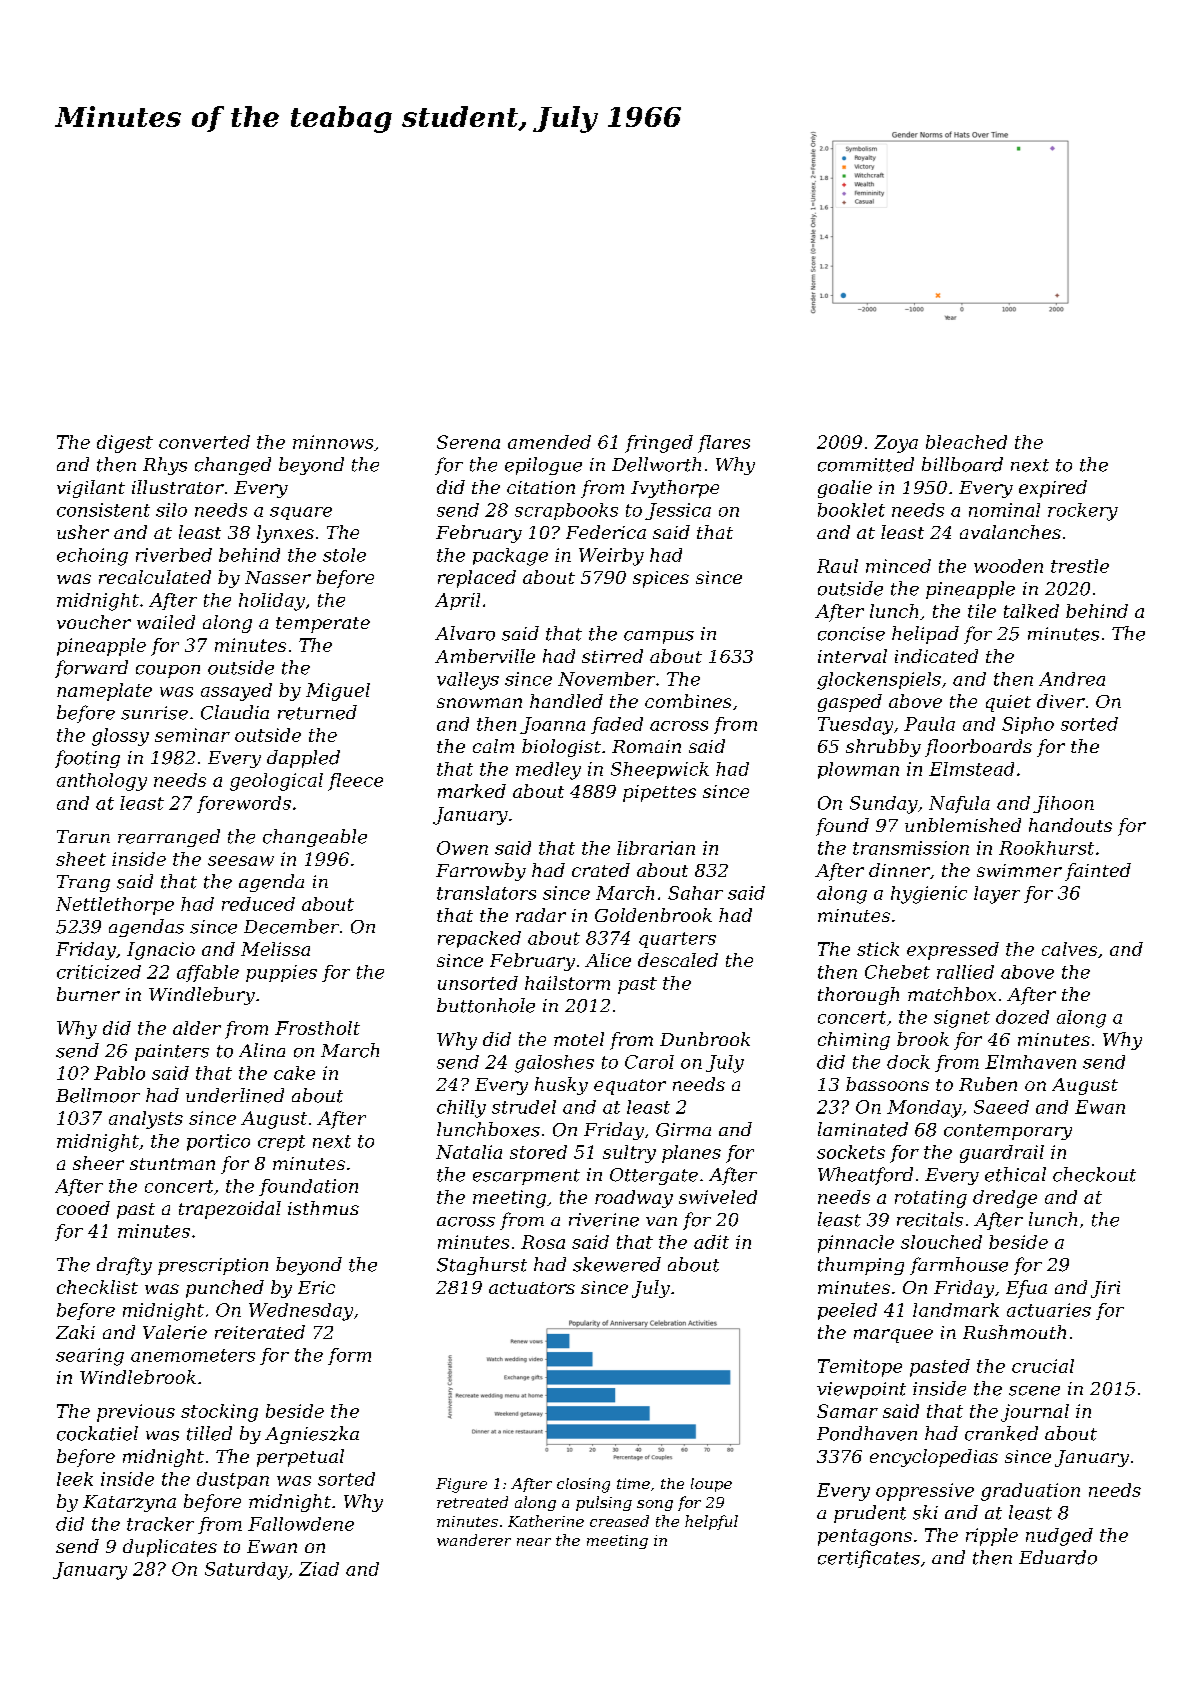 The image size is (1202, 1700). I want to click on Elmhaven, so click(1030, 1062).
